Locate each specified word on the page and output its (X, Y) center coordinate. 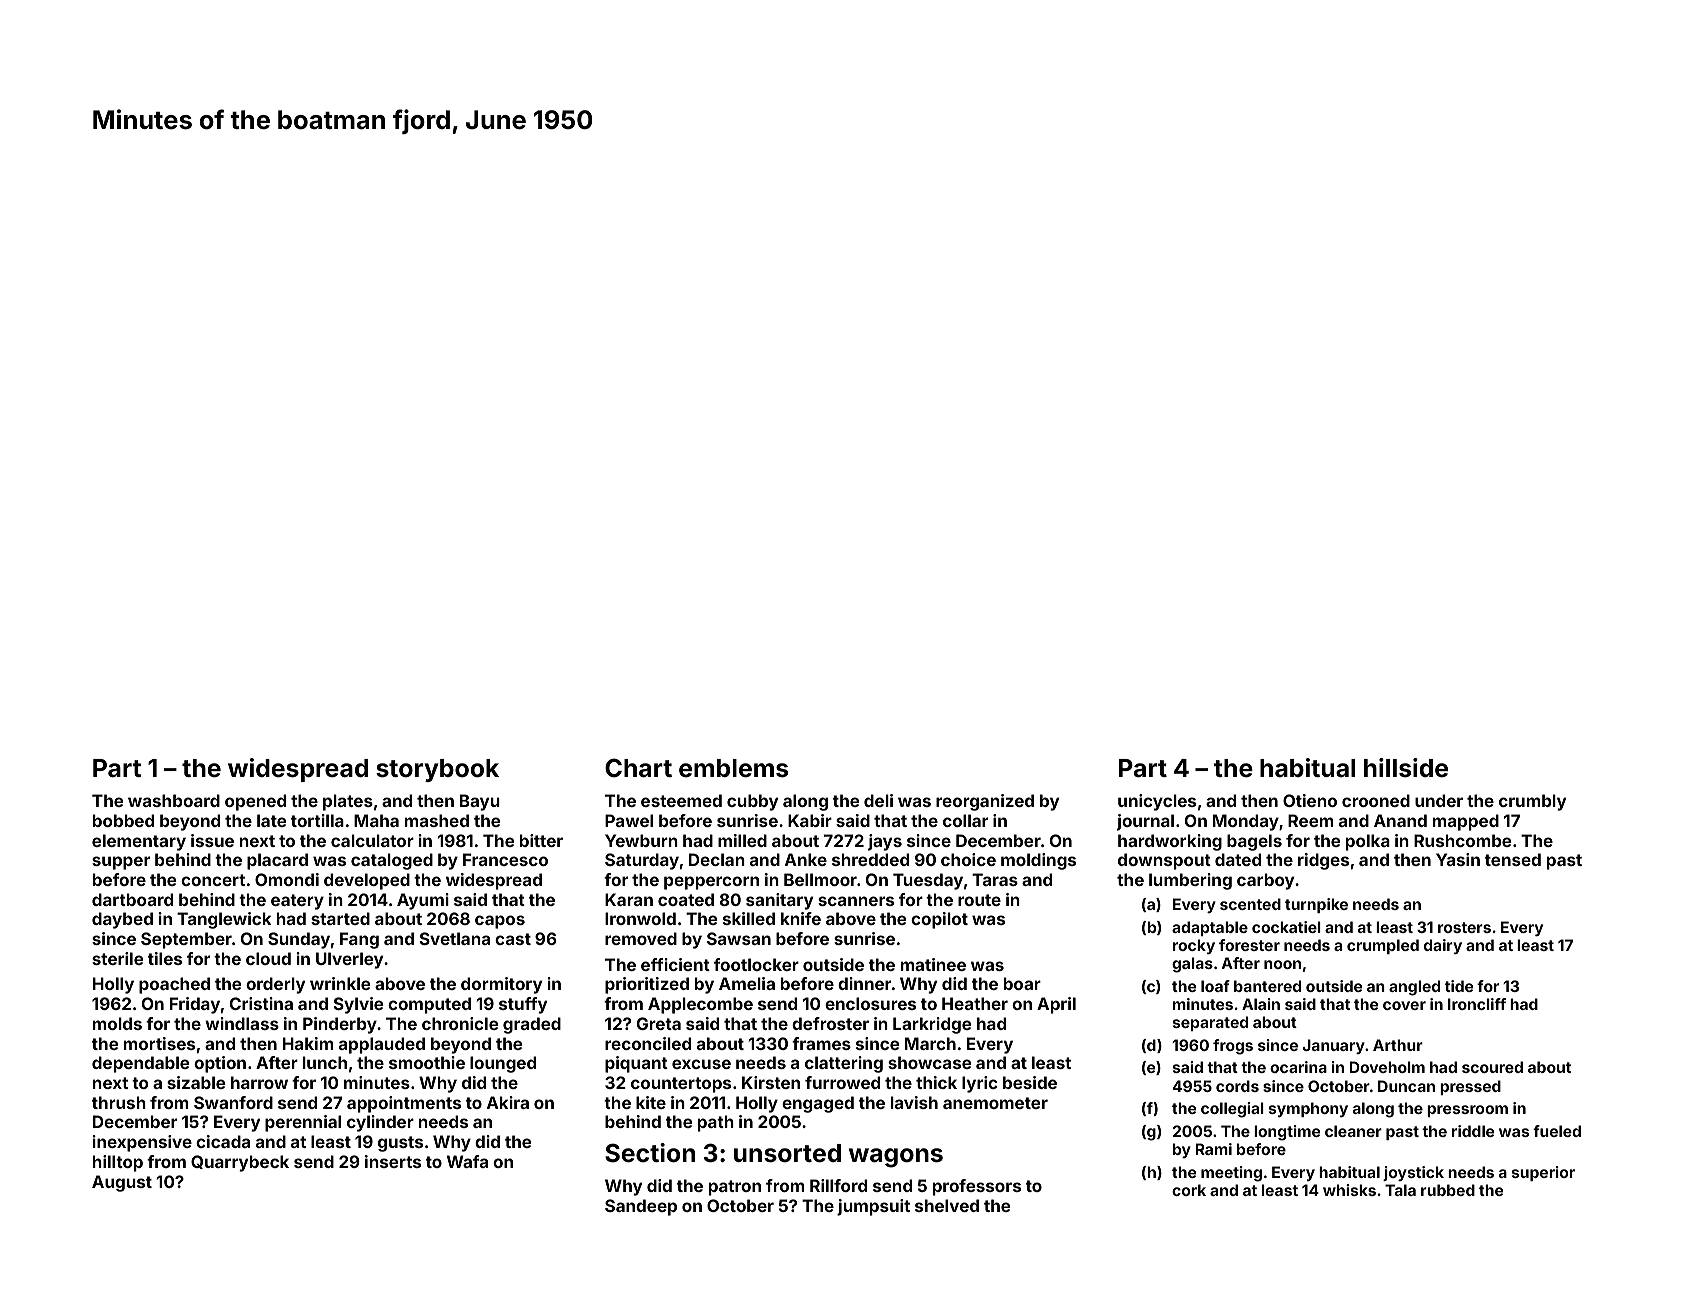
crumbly (1532, 802)
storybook (437, 770)
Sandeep (641, 1207)
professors (977, 1187)
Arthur (1398, 1045)
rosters (1464, 927)
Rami (1214, 1149)
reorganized (985, 802)
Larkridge (932, 1025)
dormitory (501, 985)
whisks (1349, 1190)
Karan (629, 899)
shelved (947, 1205)
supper (121, 863)
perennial (303, 1123)
